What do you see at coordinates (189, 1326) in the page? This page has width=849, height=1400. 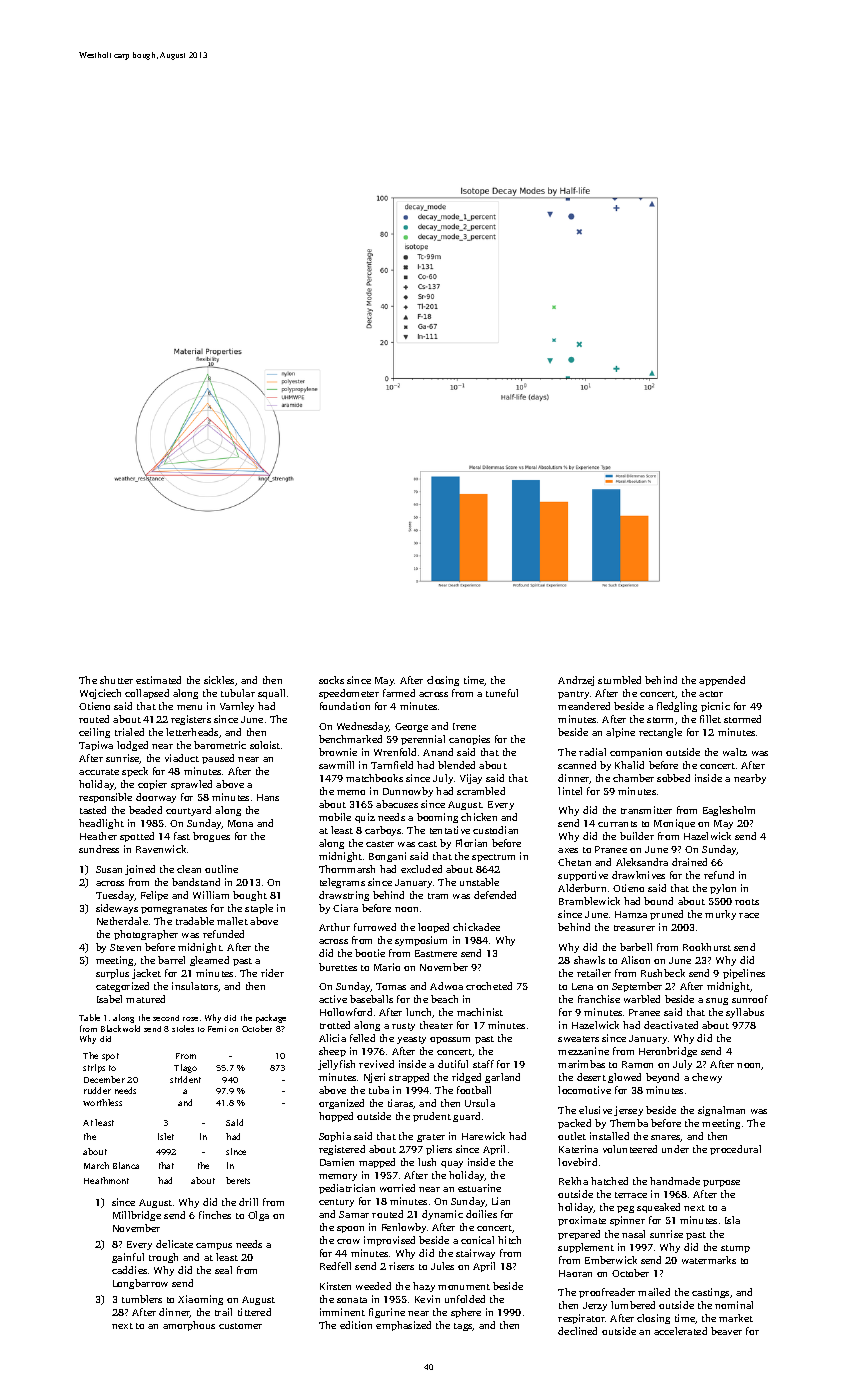 I see `amorphous` at bounding box center [189, 1326].
